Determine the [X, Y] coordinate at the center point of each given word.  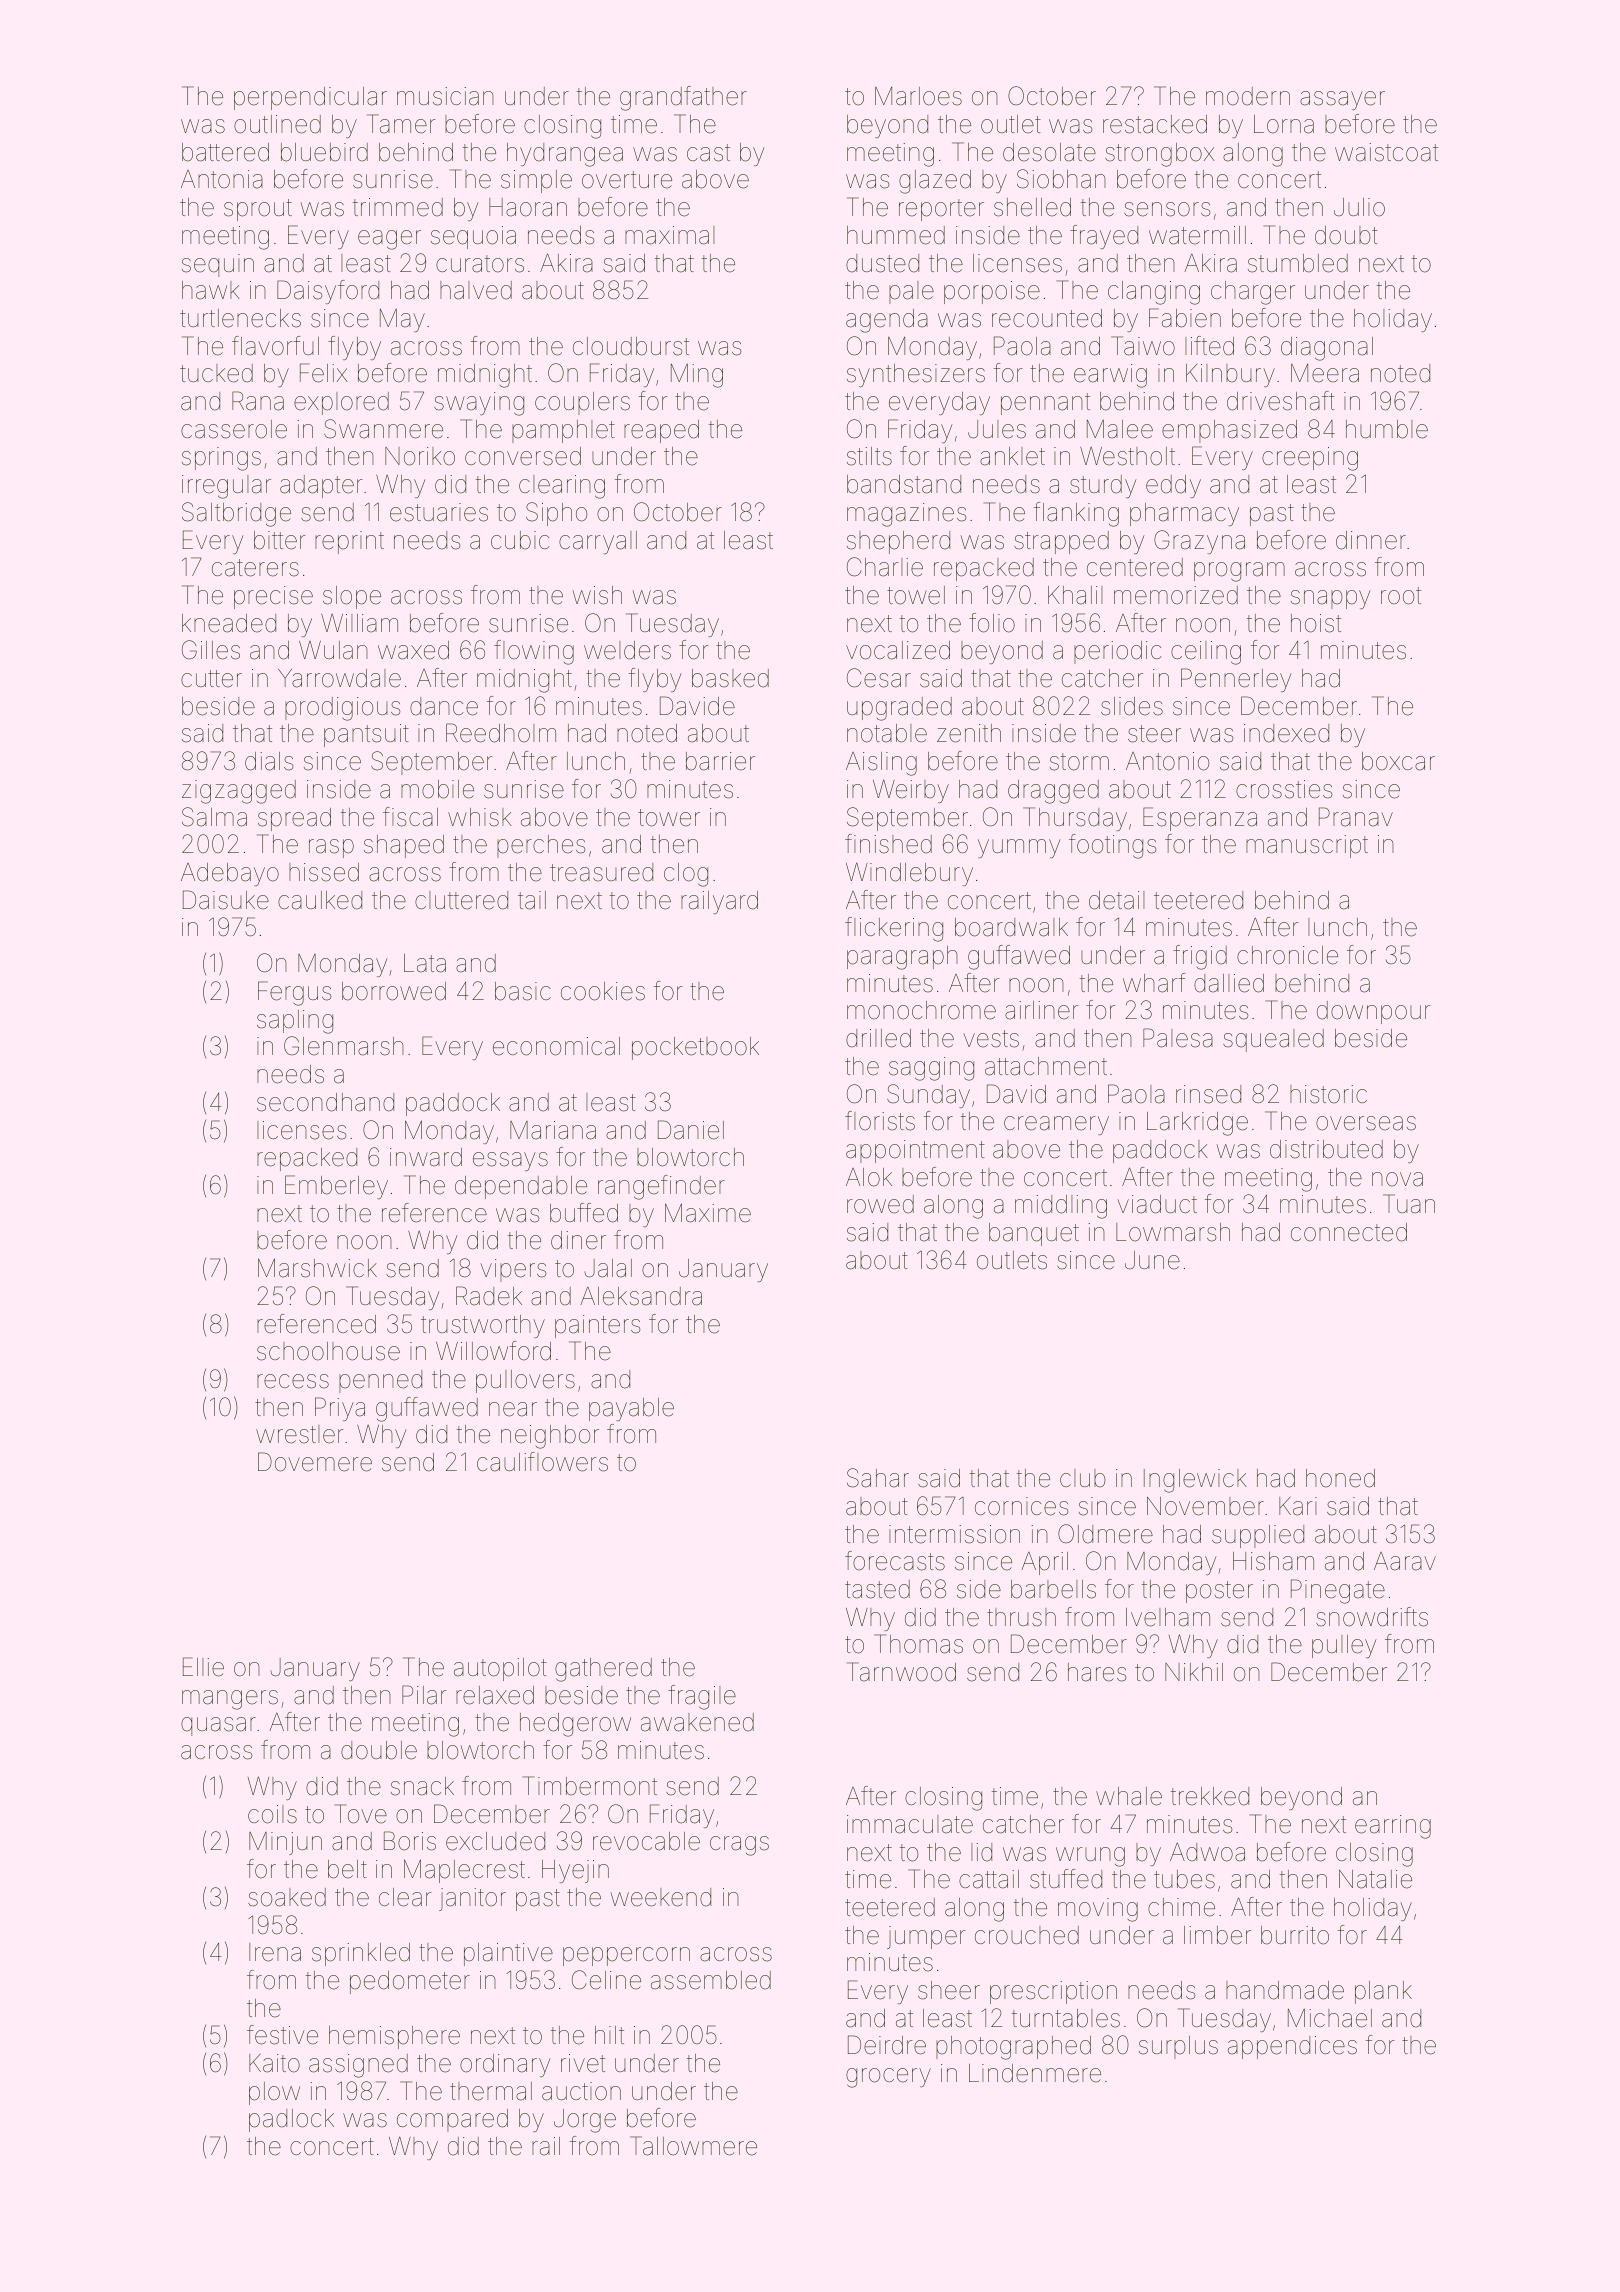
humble [1387, 429]
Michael [1330, 2018]
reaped [661, 431]
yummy [1019, 848]
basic [523, 991]
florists [880, 1121]
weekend [661, 1897]
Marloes [918, 96]
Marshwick [317, 1268]
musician [445, 96]
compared [452, 2120]
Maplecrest [464, 1871]
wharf [1154, 983]
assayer [1342, 100]
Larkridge [1197, 1124]
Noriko [420, 456]
